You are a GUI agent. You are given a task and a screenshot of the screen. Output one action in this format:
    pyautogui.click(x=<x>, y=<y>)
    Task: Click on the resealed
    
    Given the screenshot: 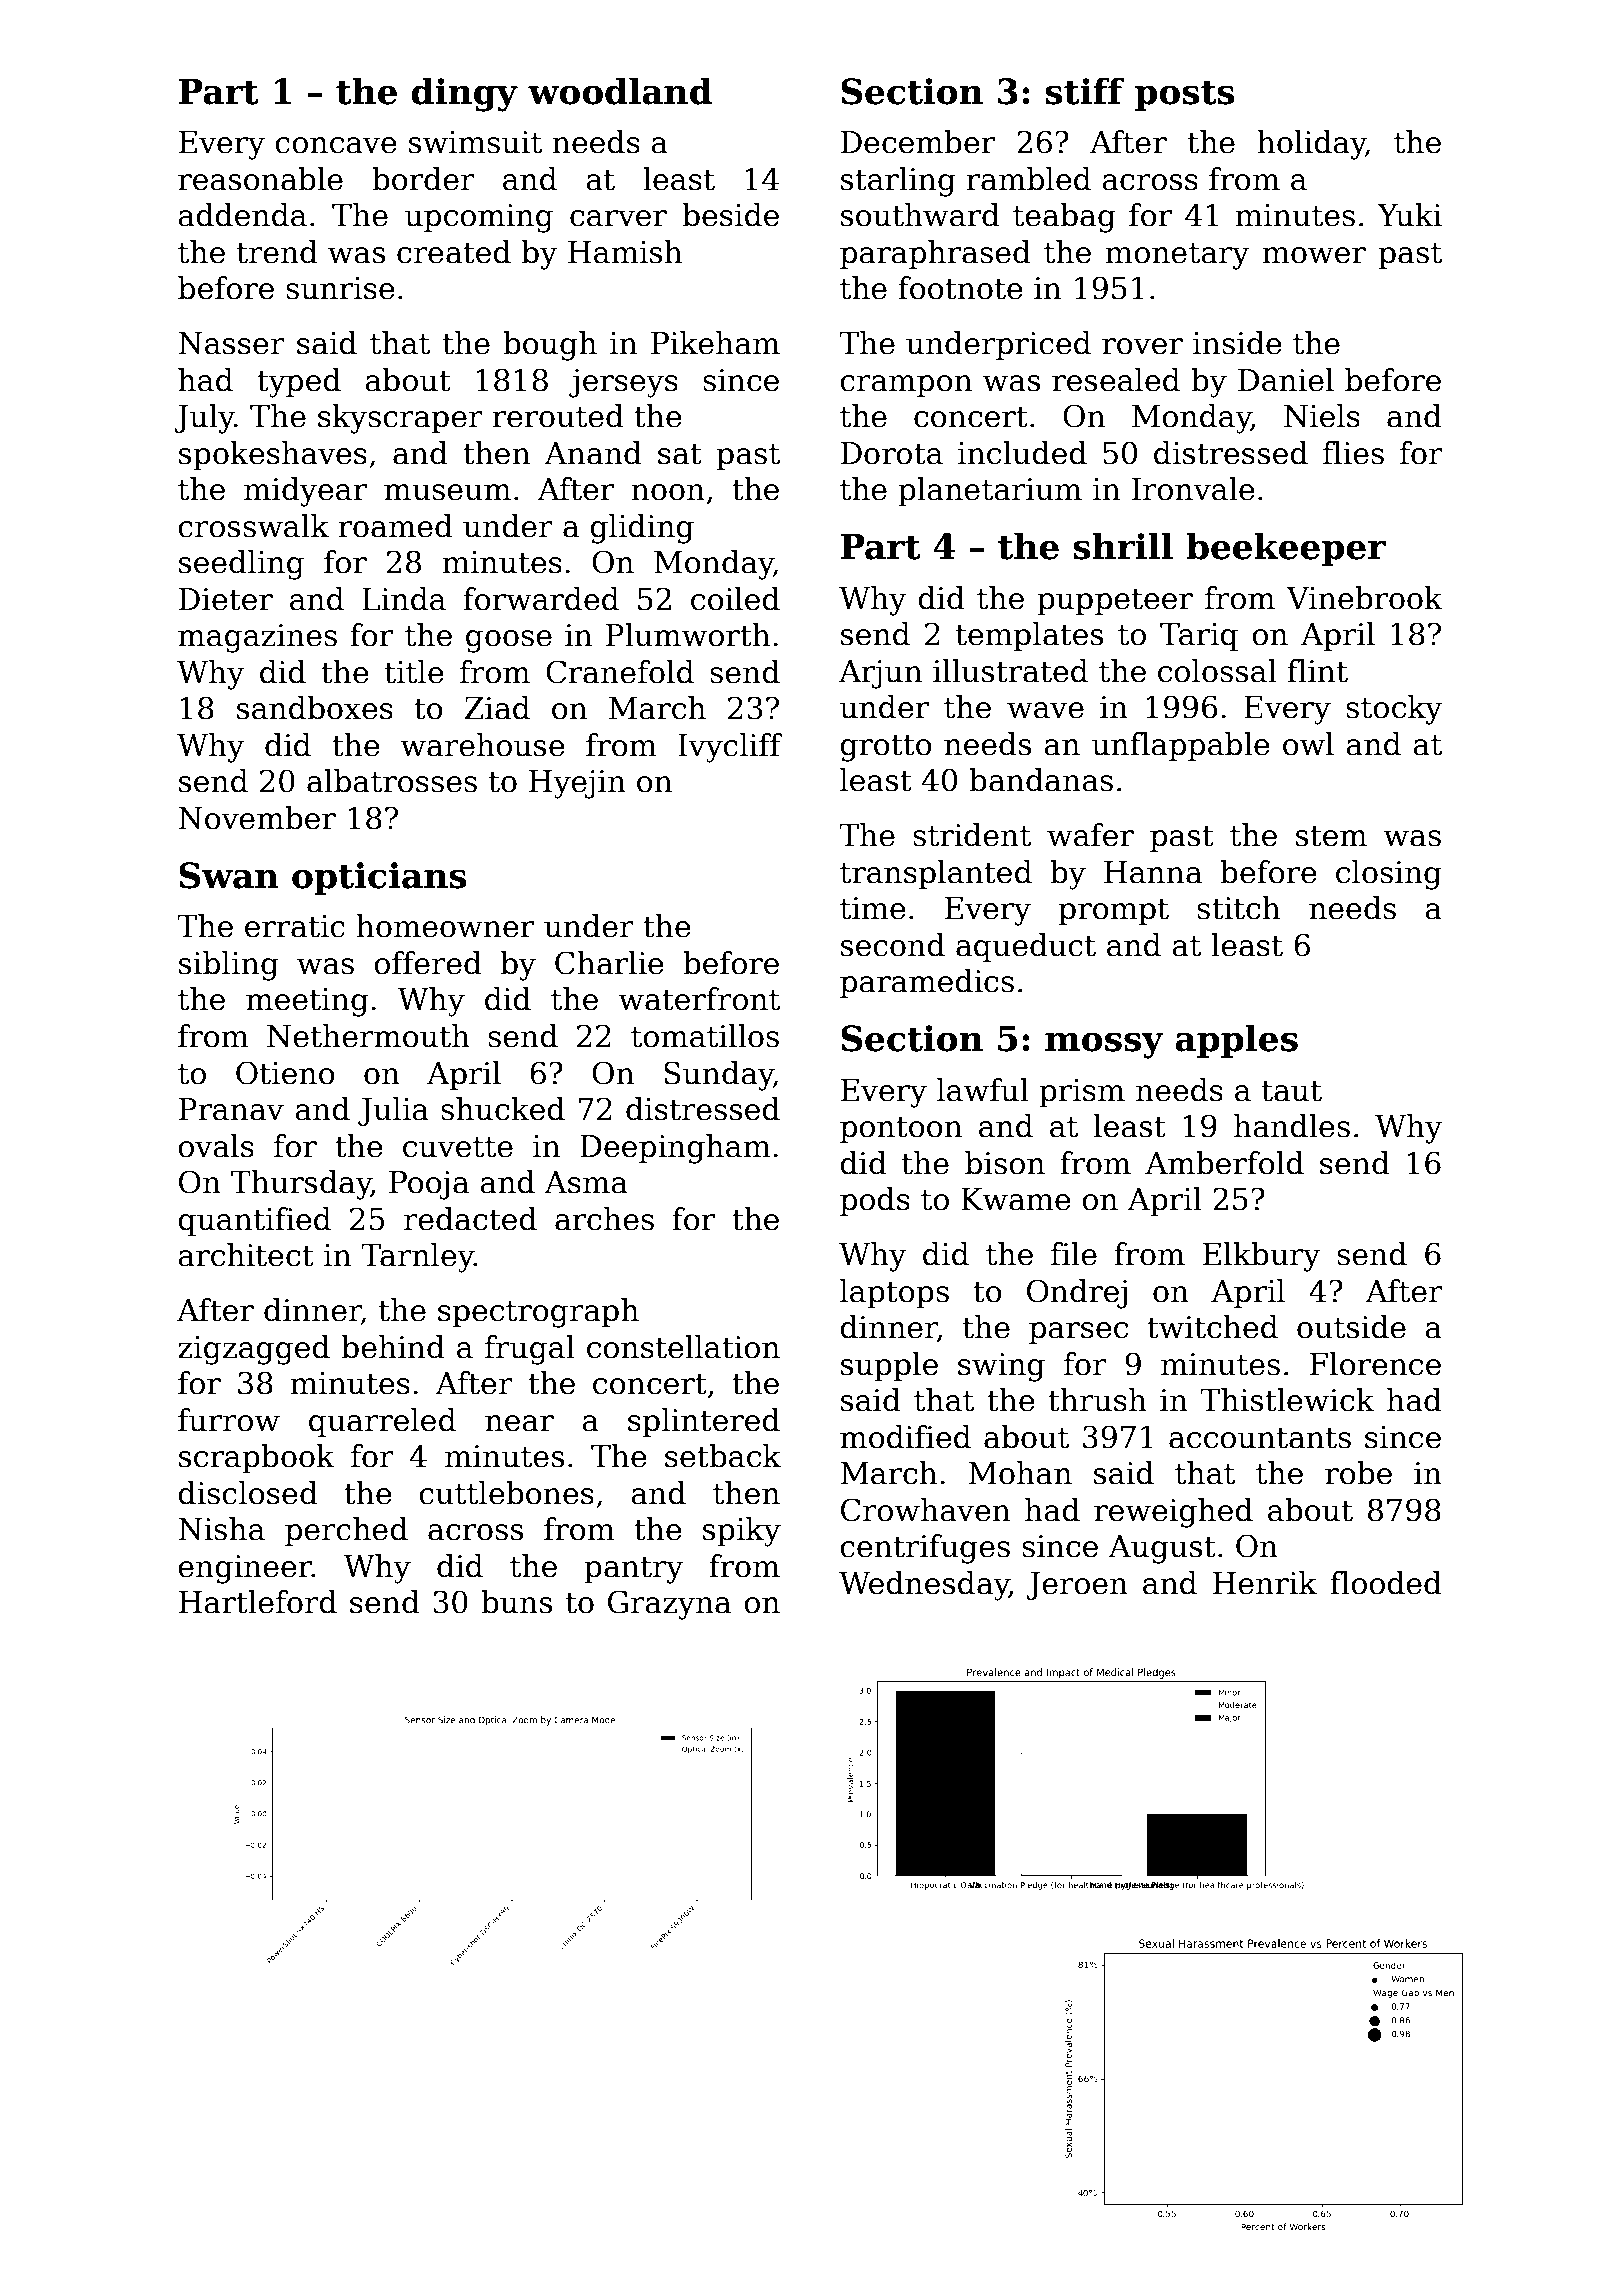 What is the action you would take?
    pyautogui.click(x=1116, y=380)
